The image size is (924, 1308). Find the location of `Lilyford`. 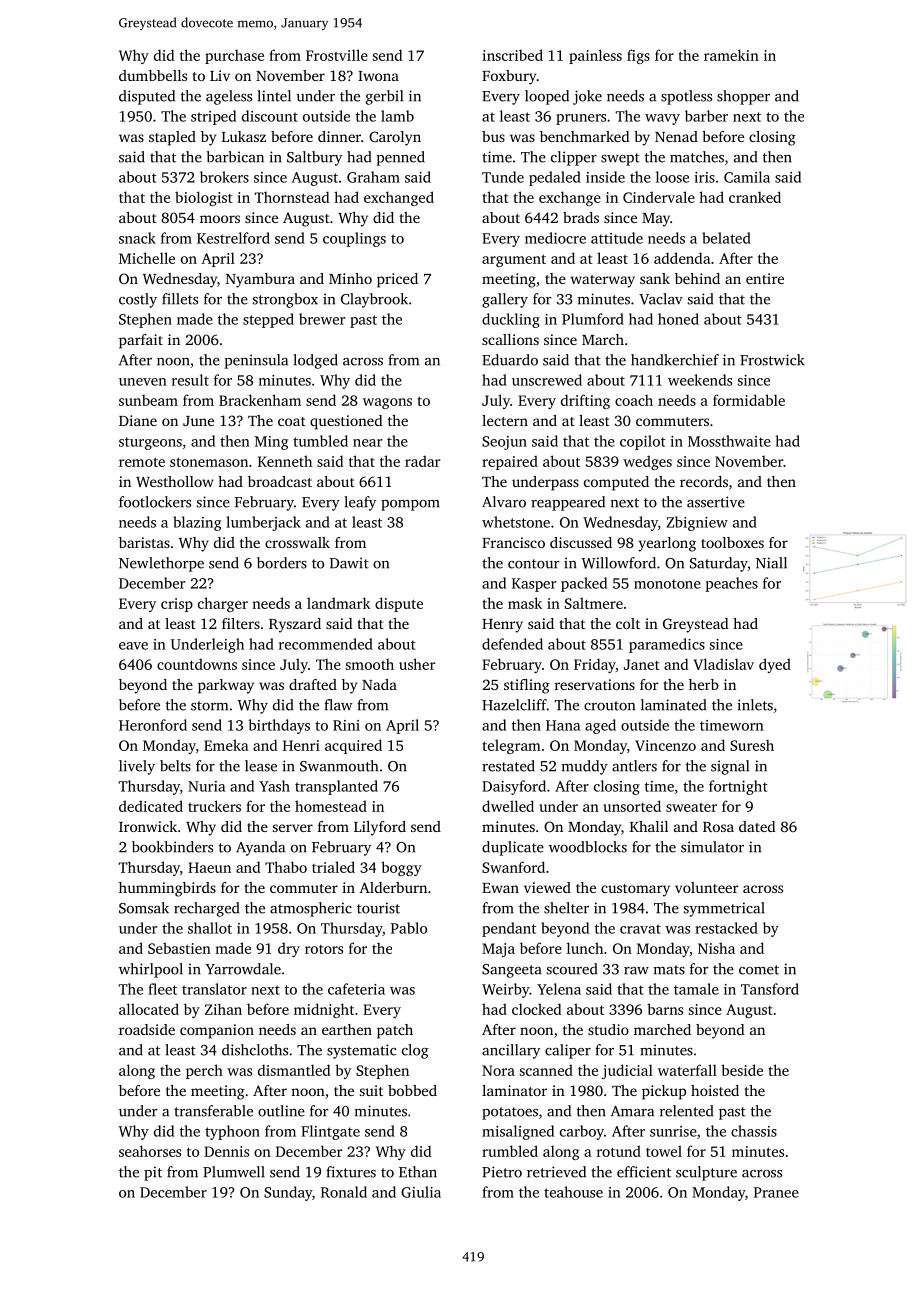

Lilyford is located at coordinates (380, 828).
